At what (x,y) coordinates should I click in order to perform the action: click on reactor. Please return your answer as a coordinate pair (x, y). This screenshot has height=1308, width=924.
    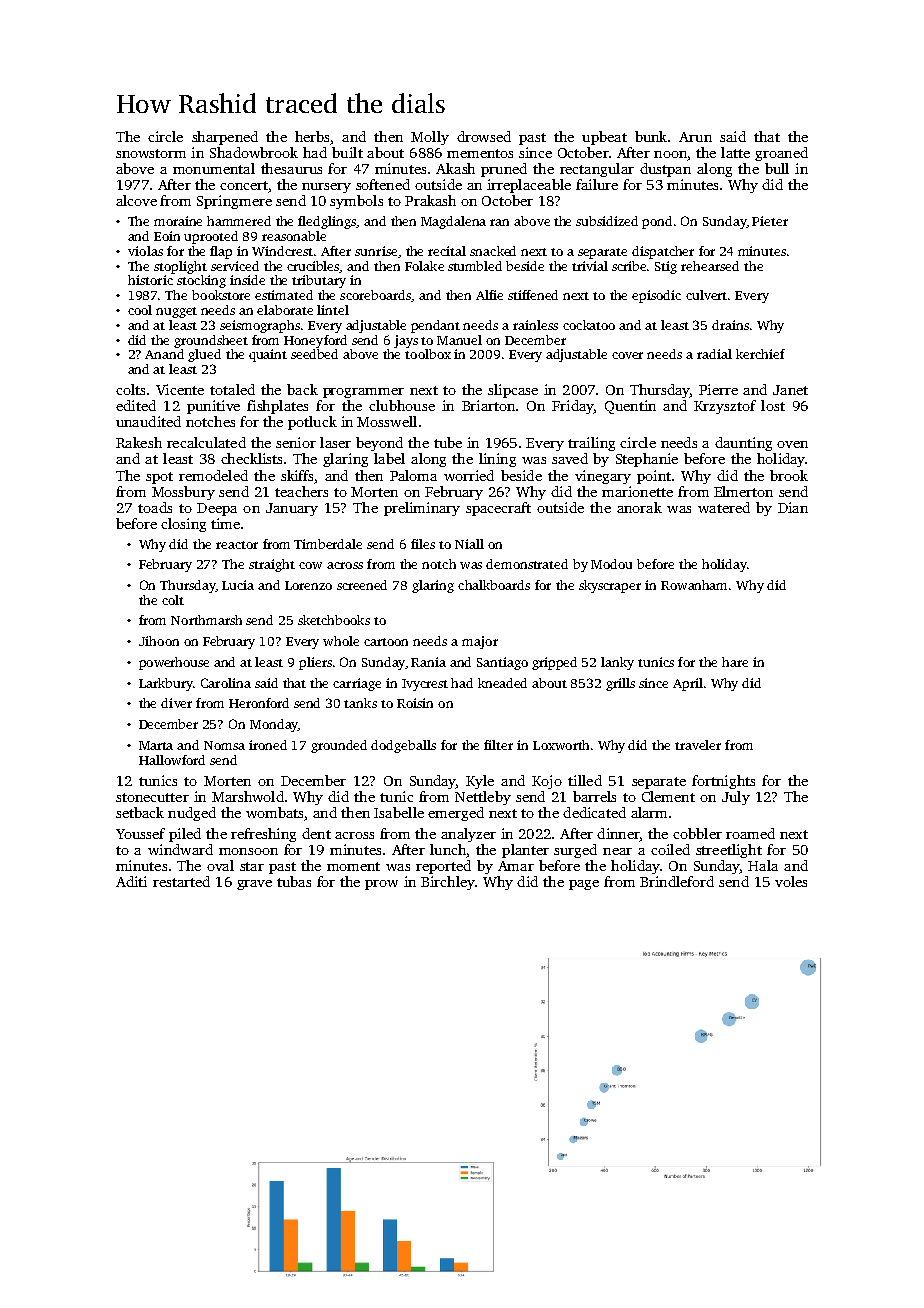
    Looking at the image, I should click on (237, 545).
